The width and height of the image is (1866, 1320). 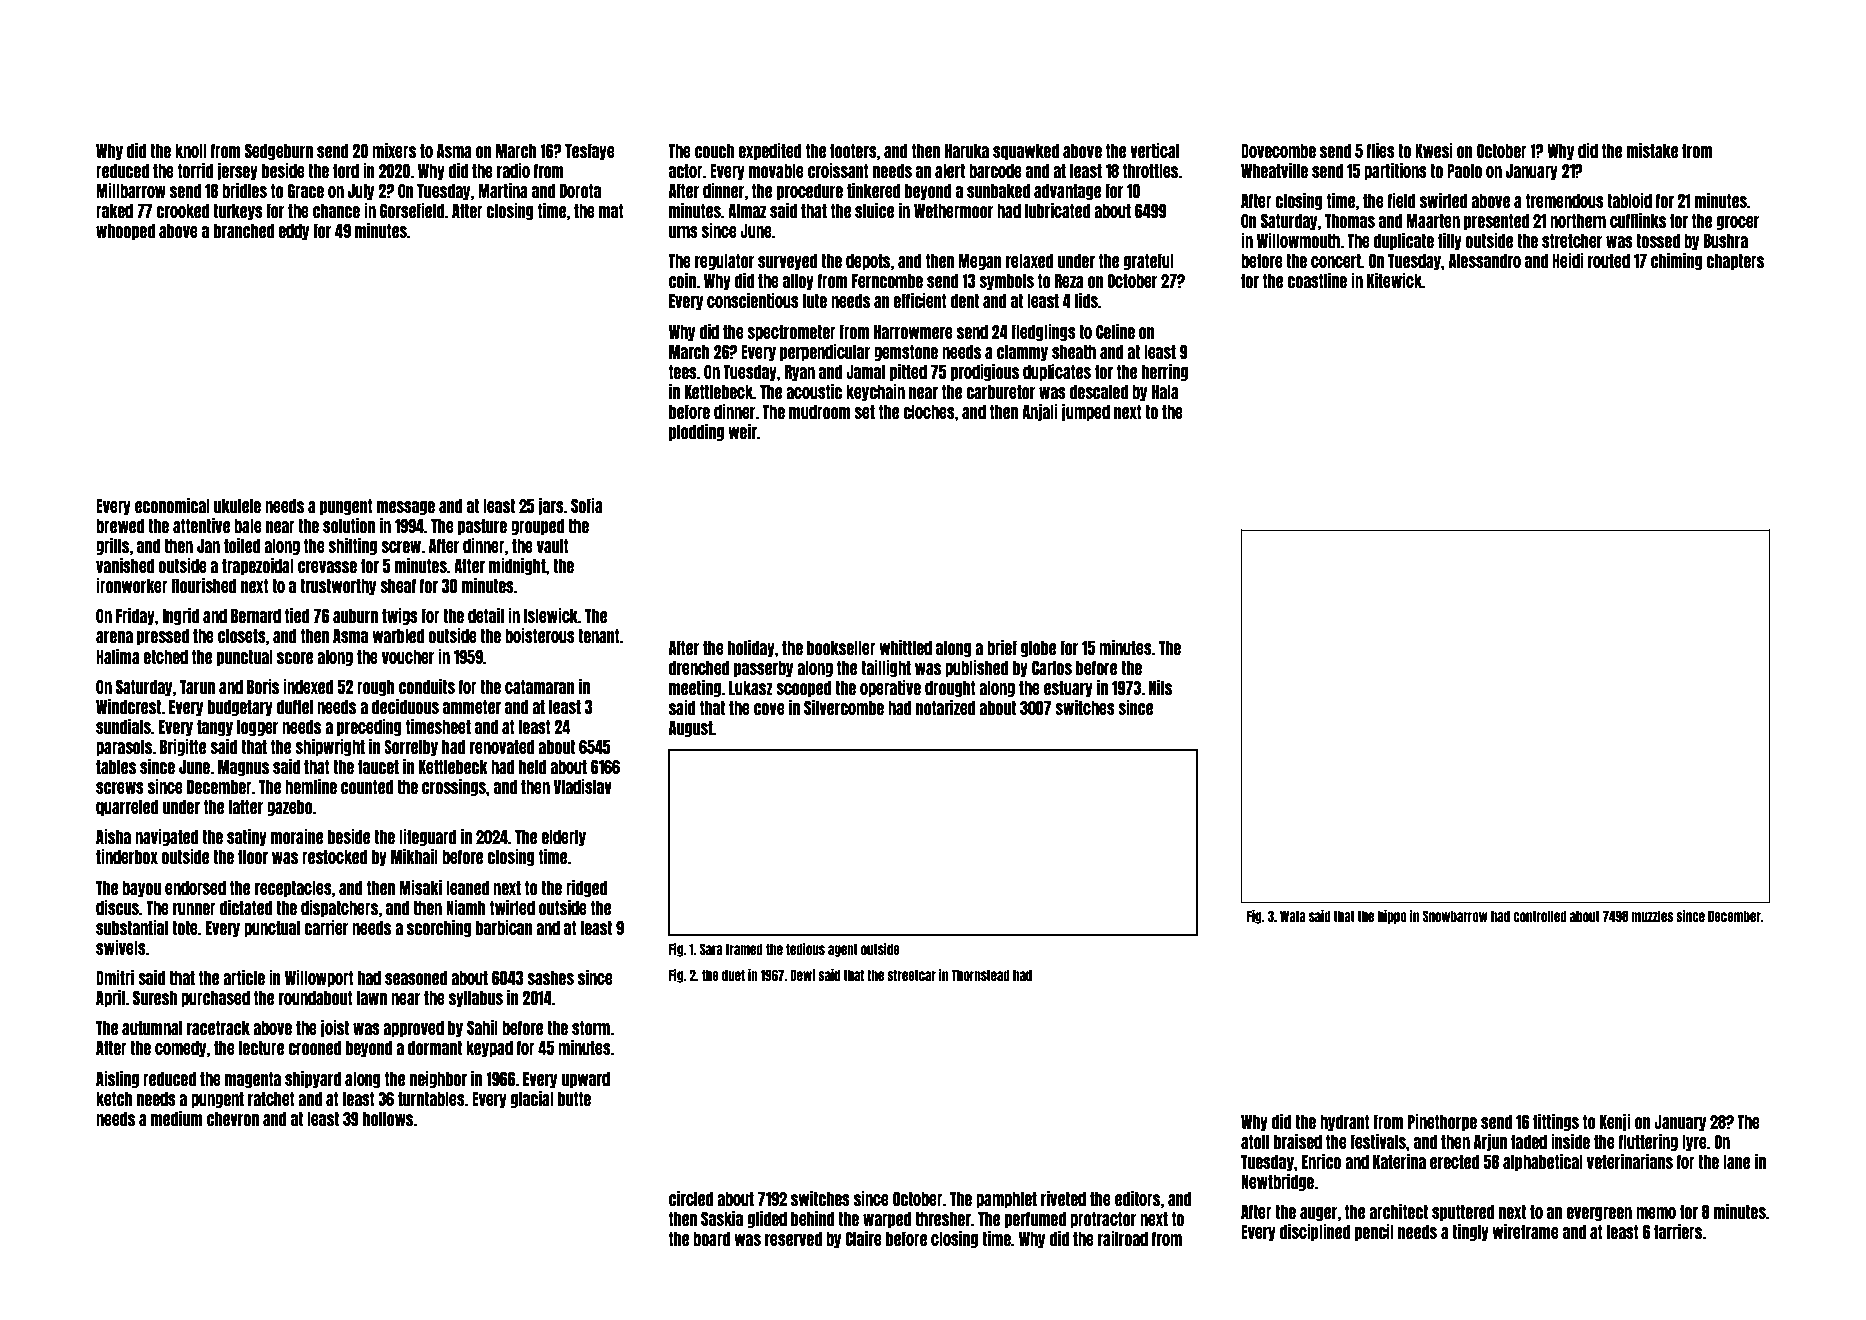 I want to click on Snowbarrow, so click(x=1455, y=916).
